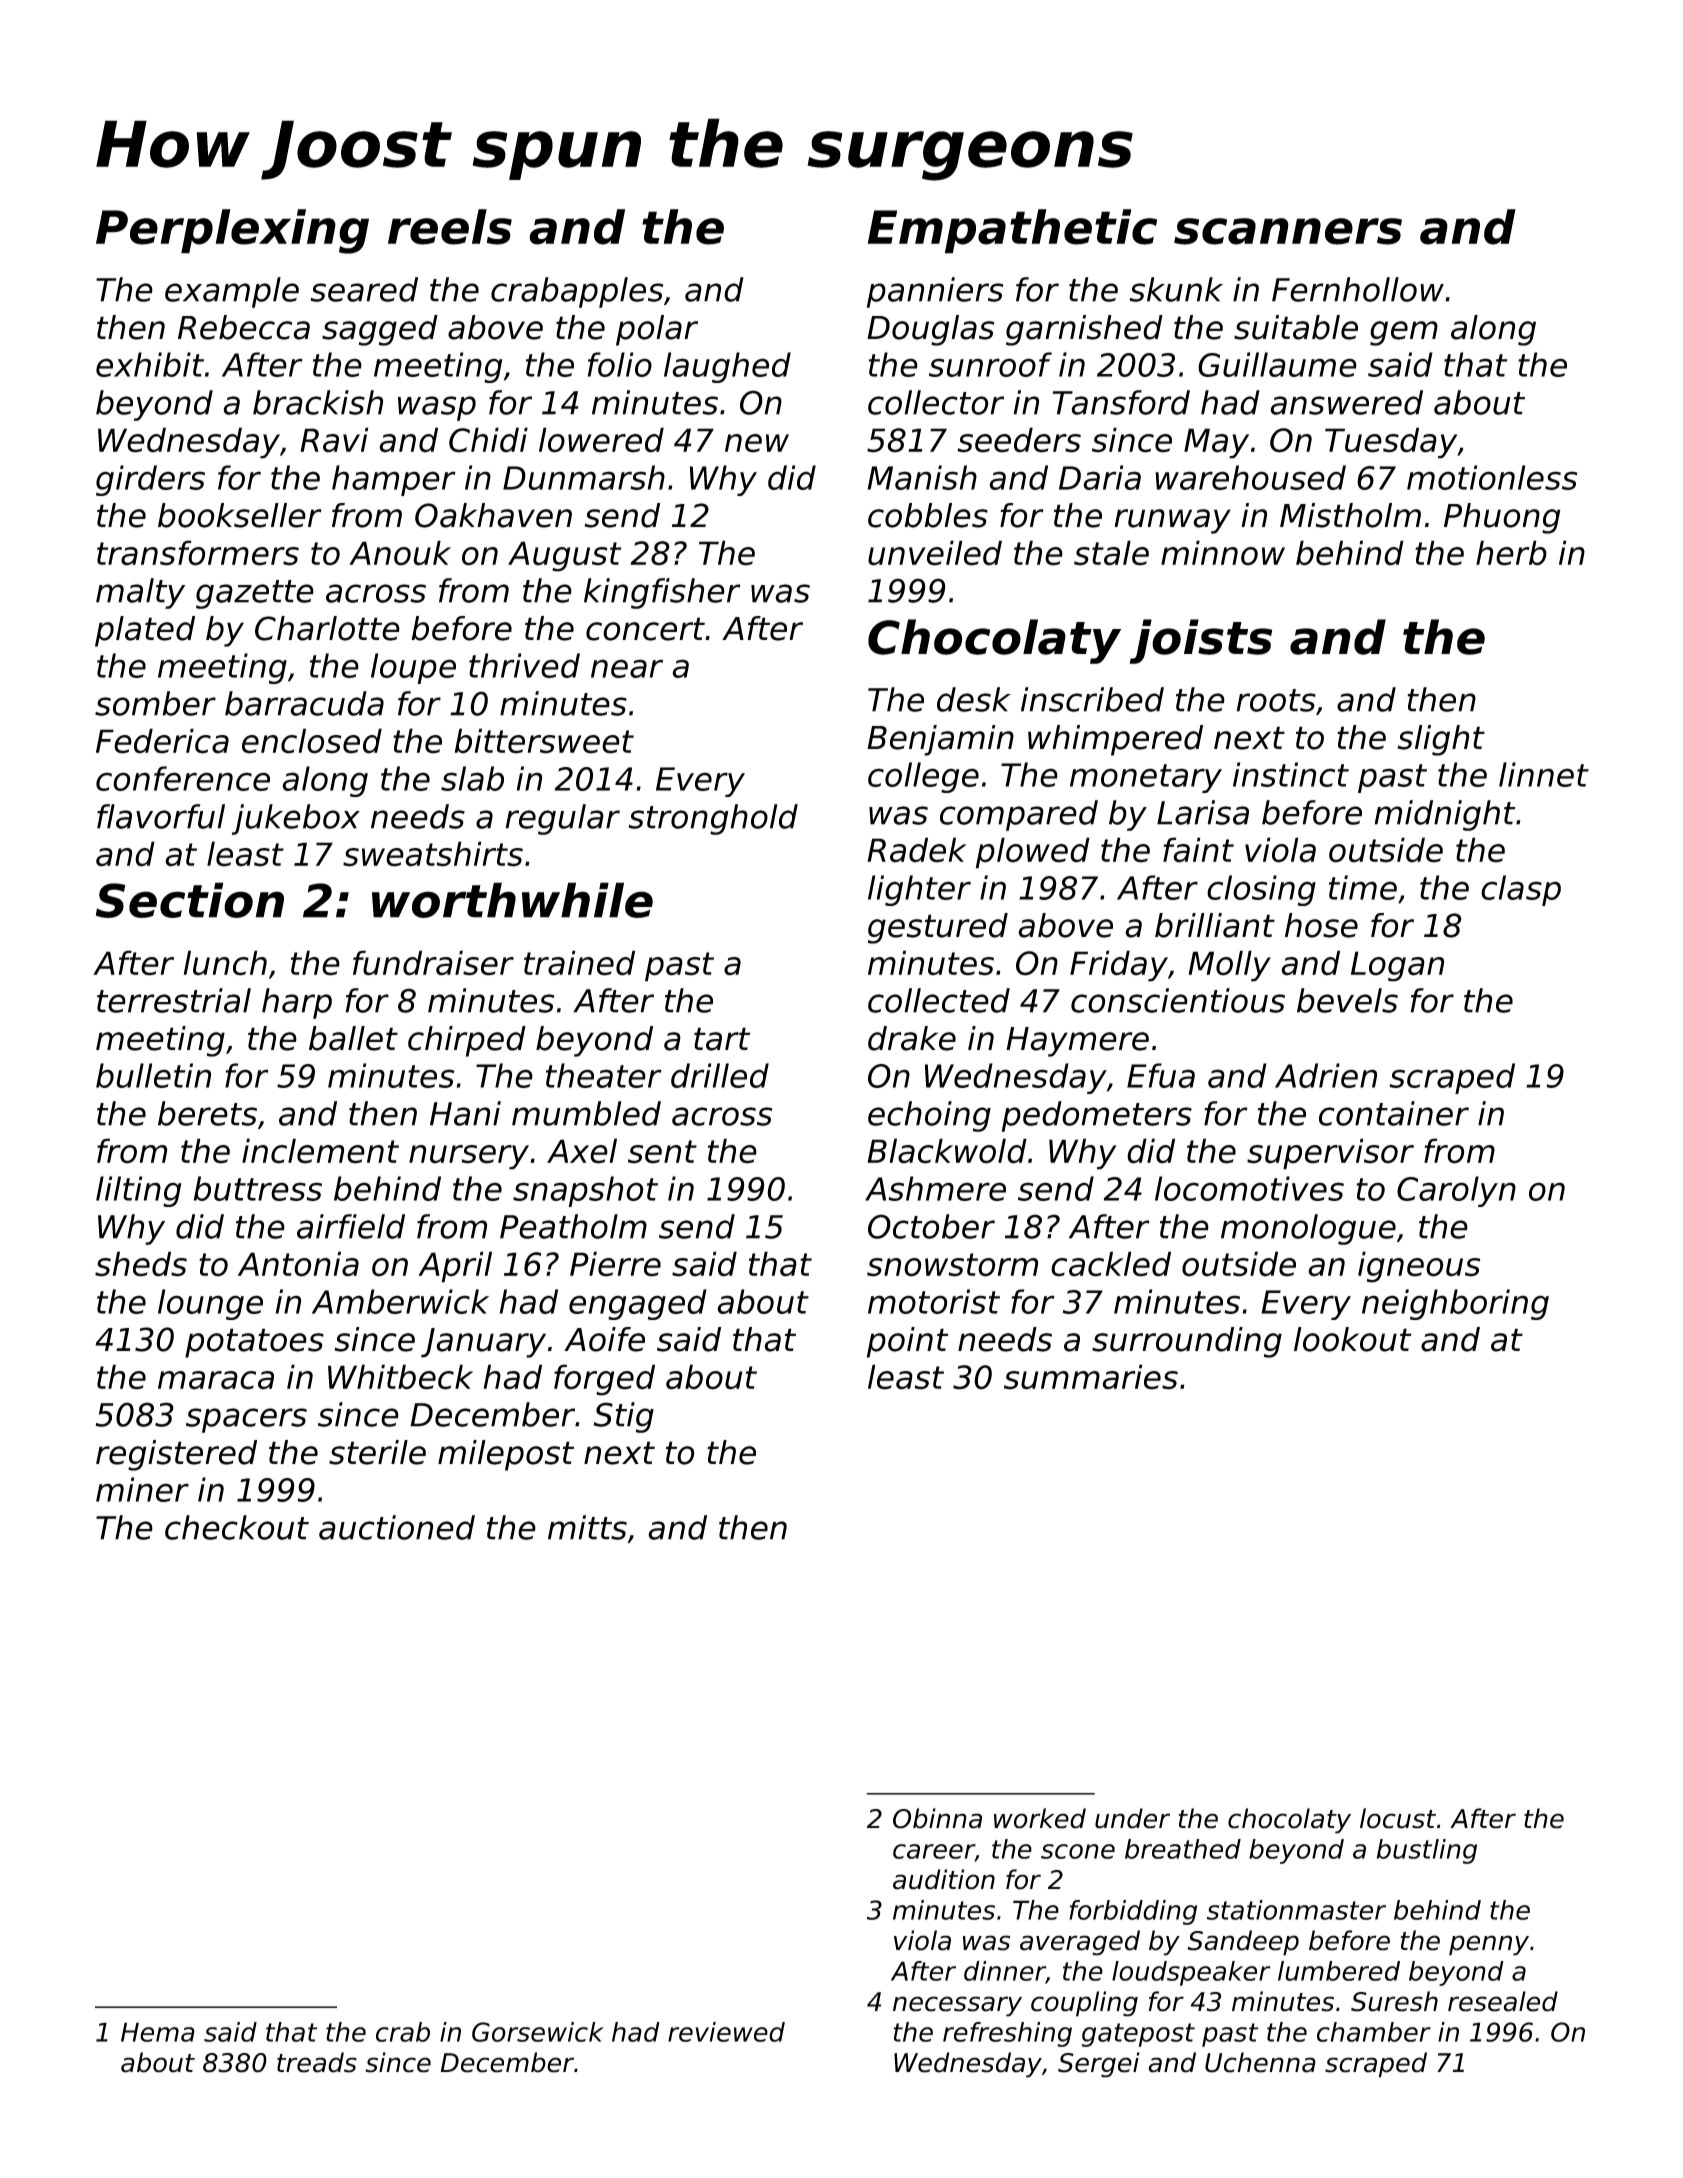 The image size is (1683, 2178). What do you see at coordinates (974, 699) in the image?
I see `desk` at bounding box center [974, 699].
